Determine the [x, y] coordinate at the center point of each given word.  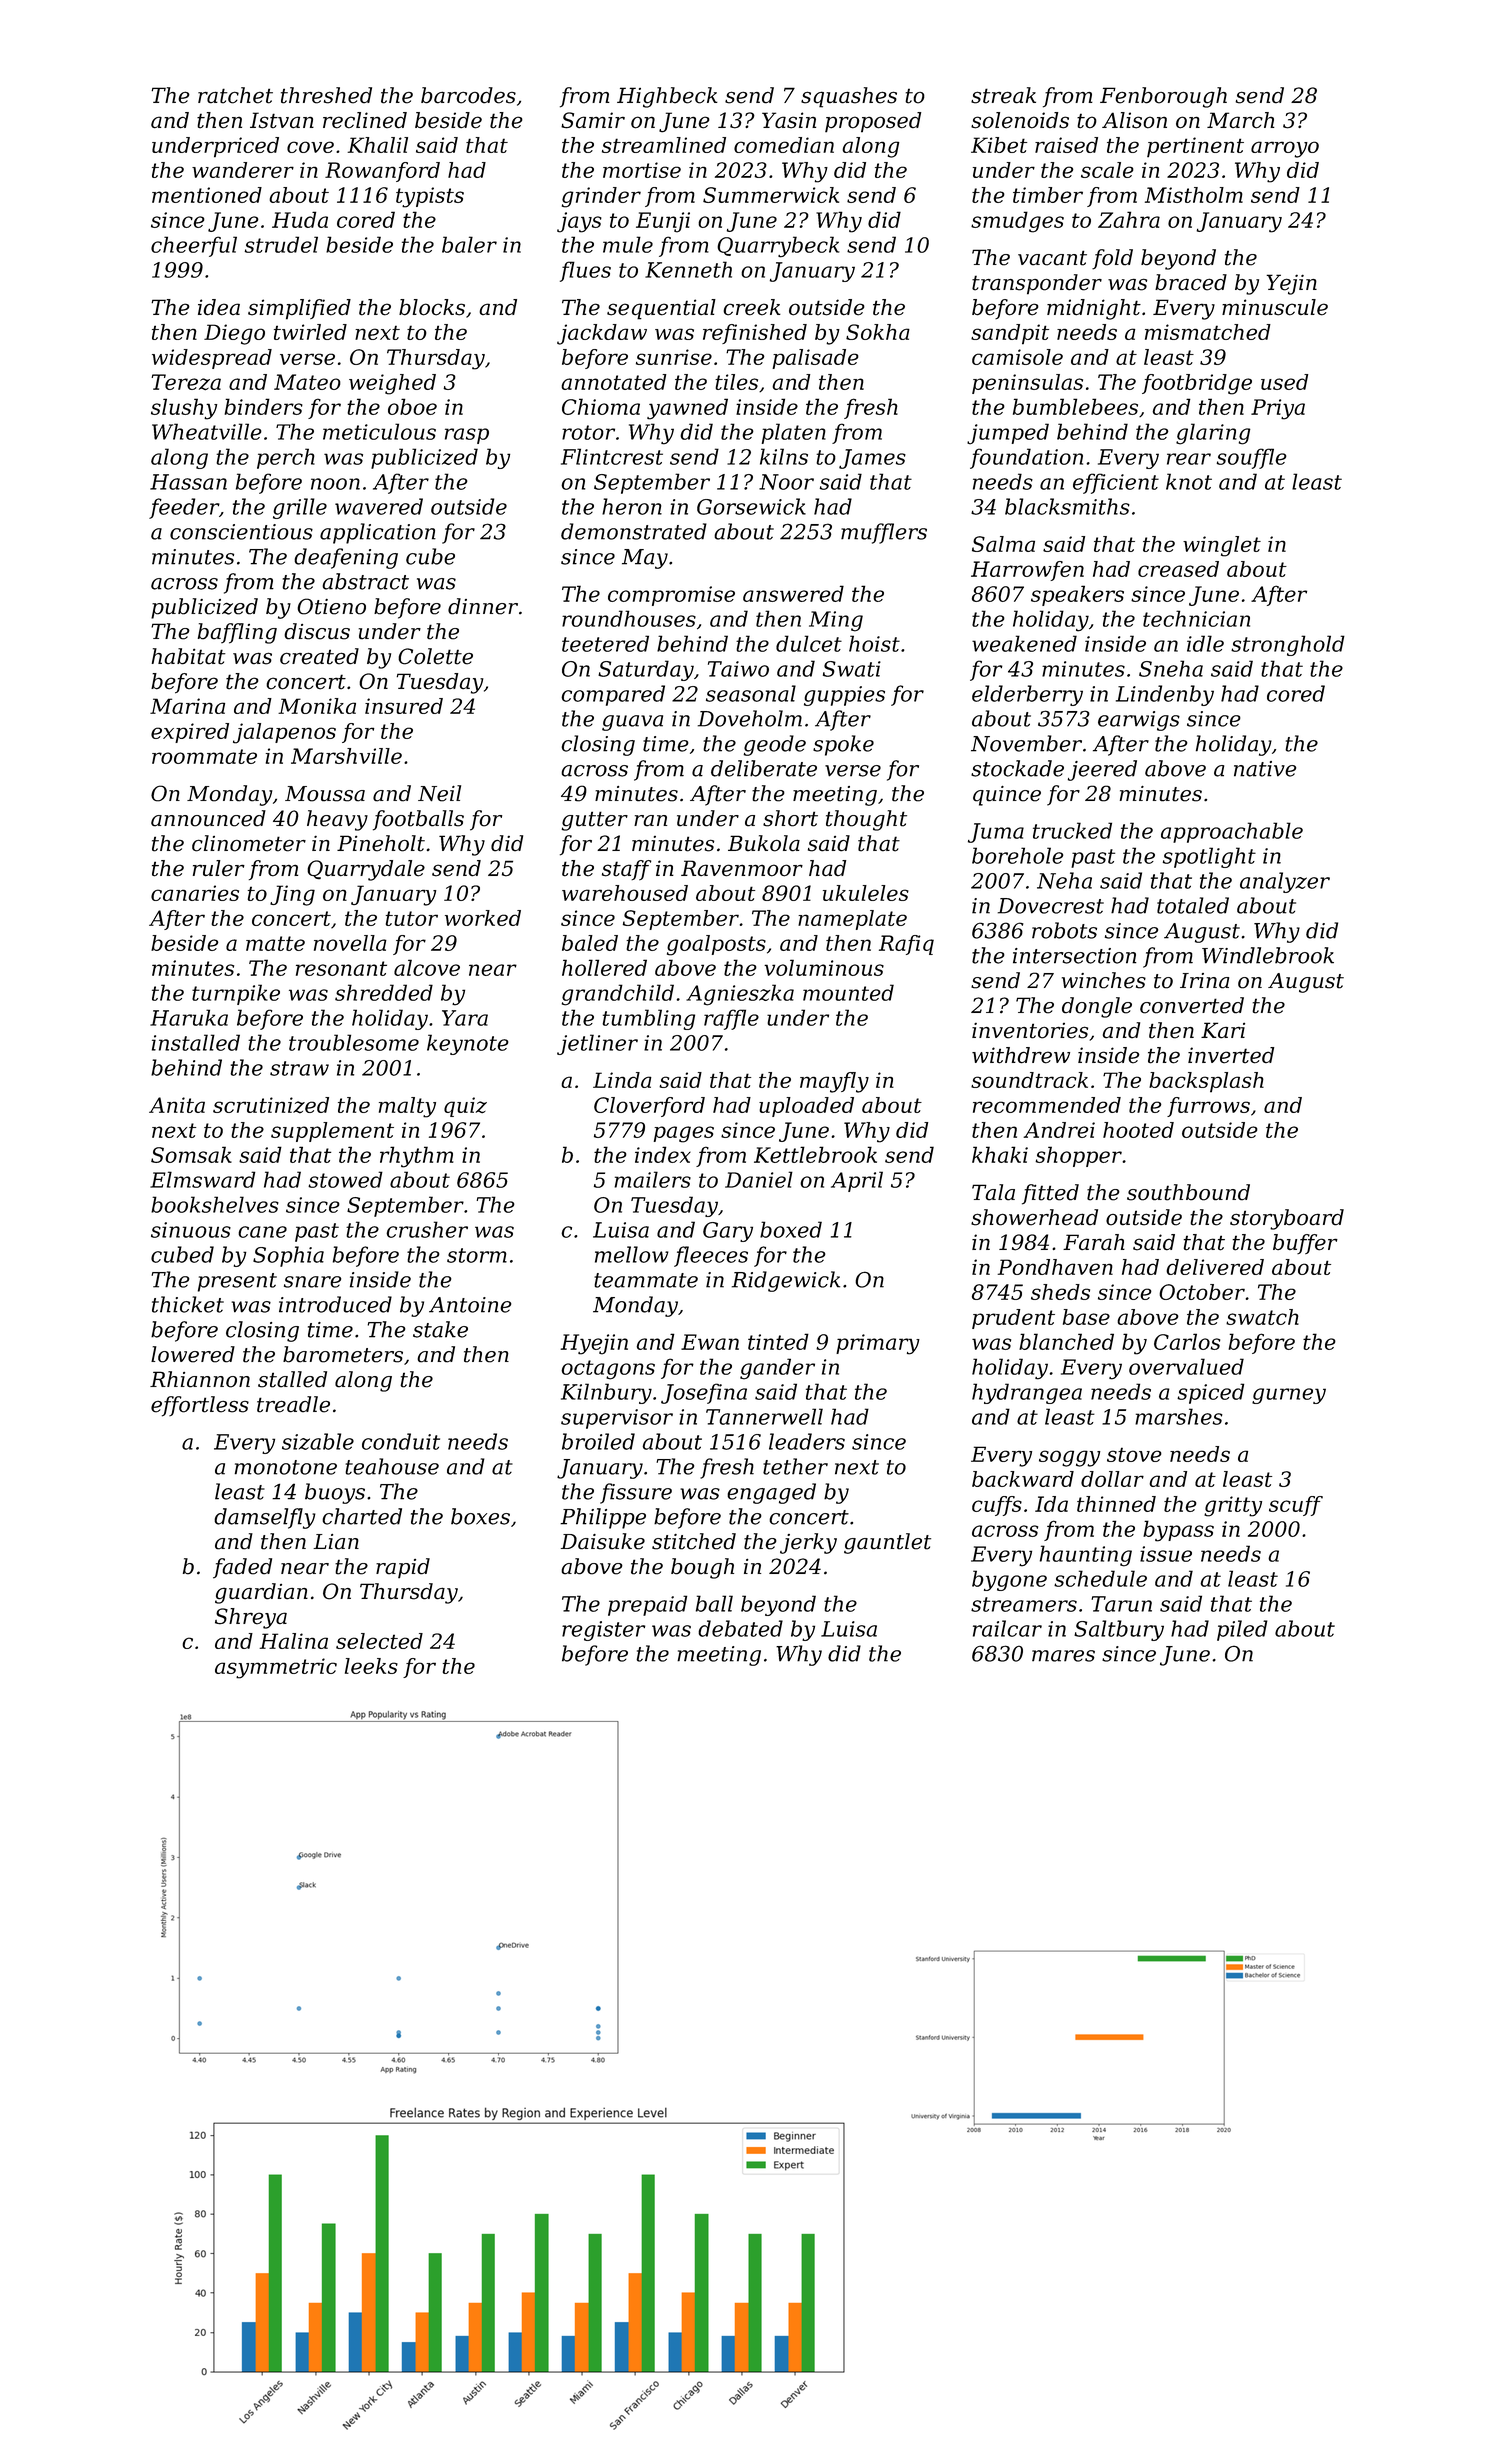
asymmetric [276, 1668]
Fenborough [1163, 97]
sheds [1060, 1292]
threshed [326, 95]
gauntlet [887, 1543]
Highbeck [667, 97]
